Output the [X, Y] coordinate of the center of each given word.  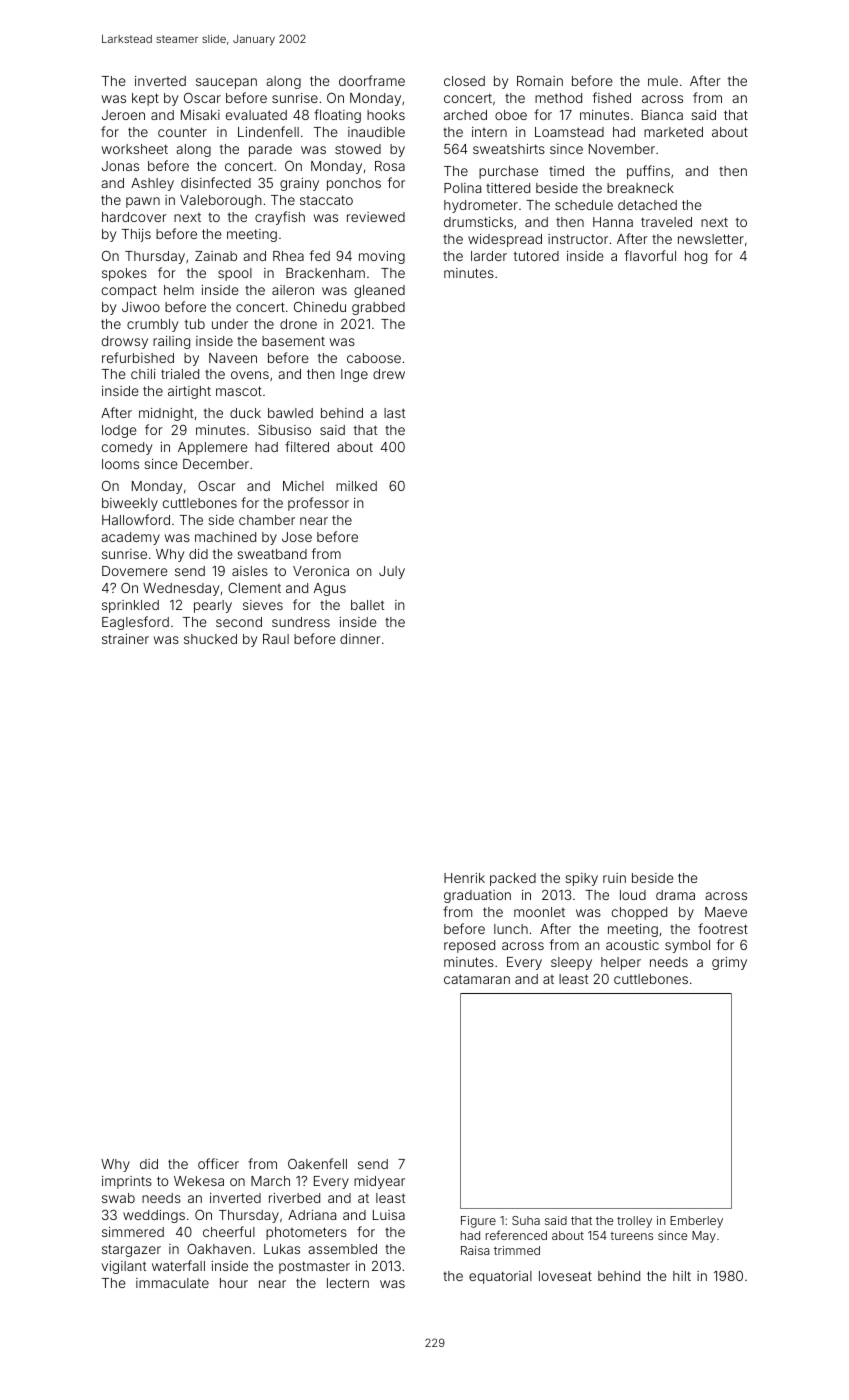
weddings [154, 1216]
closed [464, 81]
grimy [729, 963]
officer [218, 1163]
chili [143, 374]
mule [663, 81]
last [394, 413]
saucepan [226, 83]
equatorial [500, 1277]
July [392, 572]
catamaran [477, 979]
